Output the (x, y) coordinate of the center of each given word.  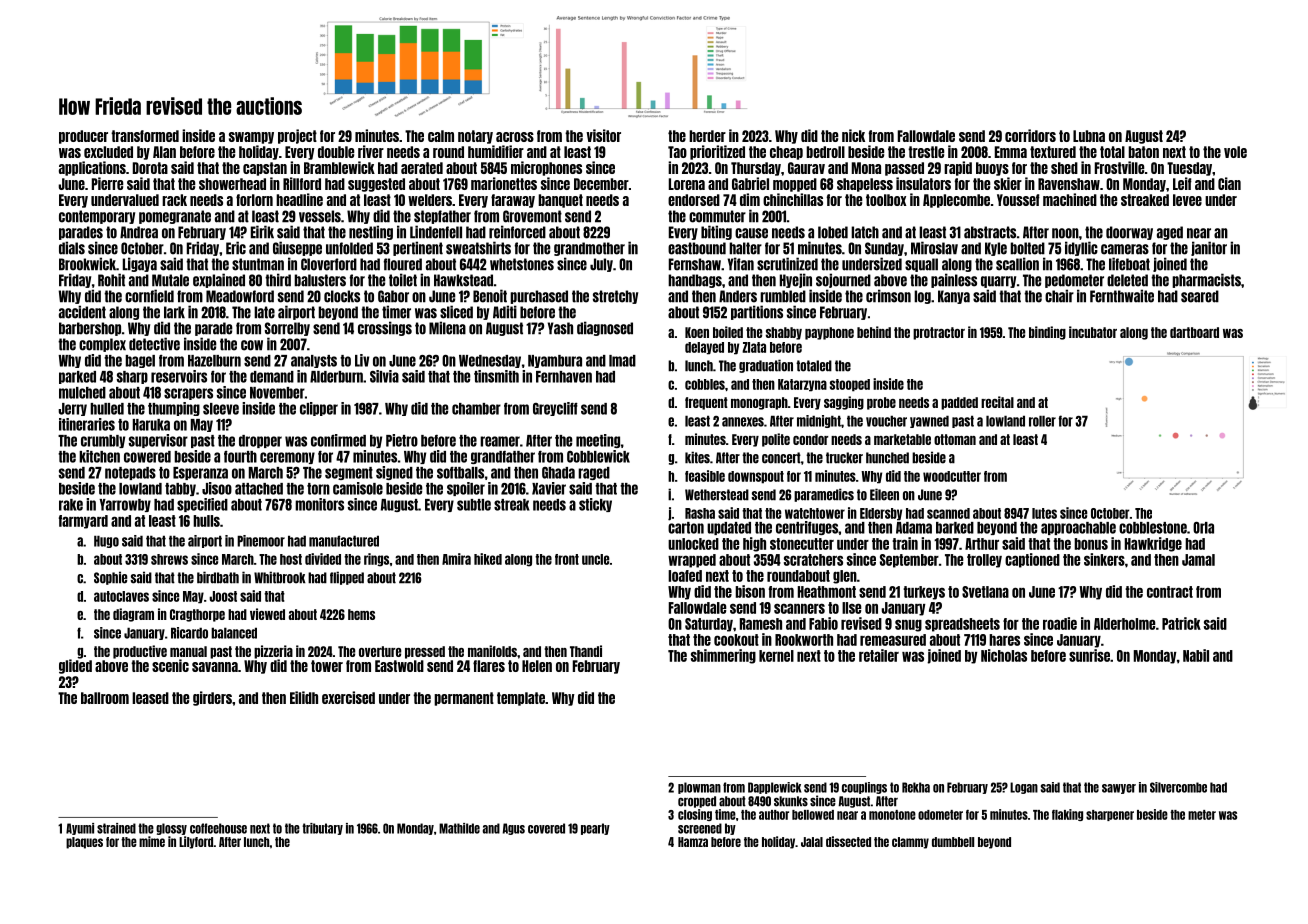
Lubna (1089, 136)
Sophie (110, 578)
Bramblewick (339, 167)
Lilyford (196, 842)
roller (1042, 421)
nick (853, 135)
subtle (474, 505)
